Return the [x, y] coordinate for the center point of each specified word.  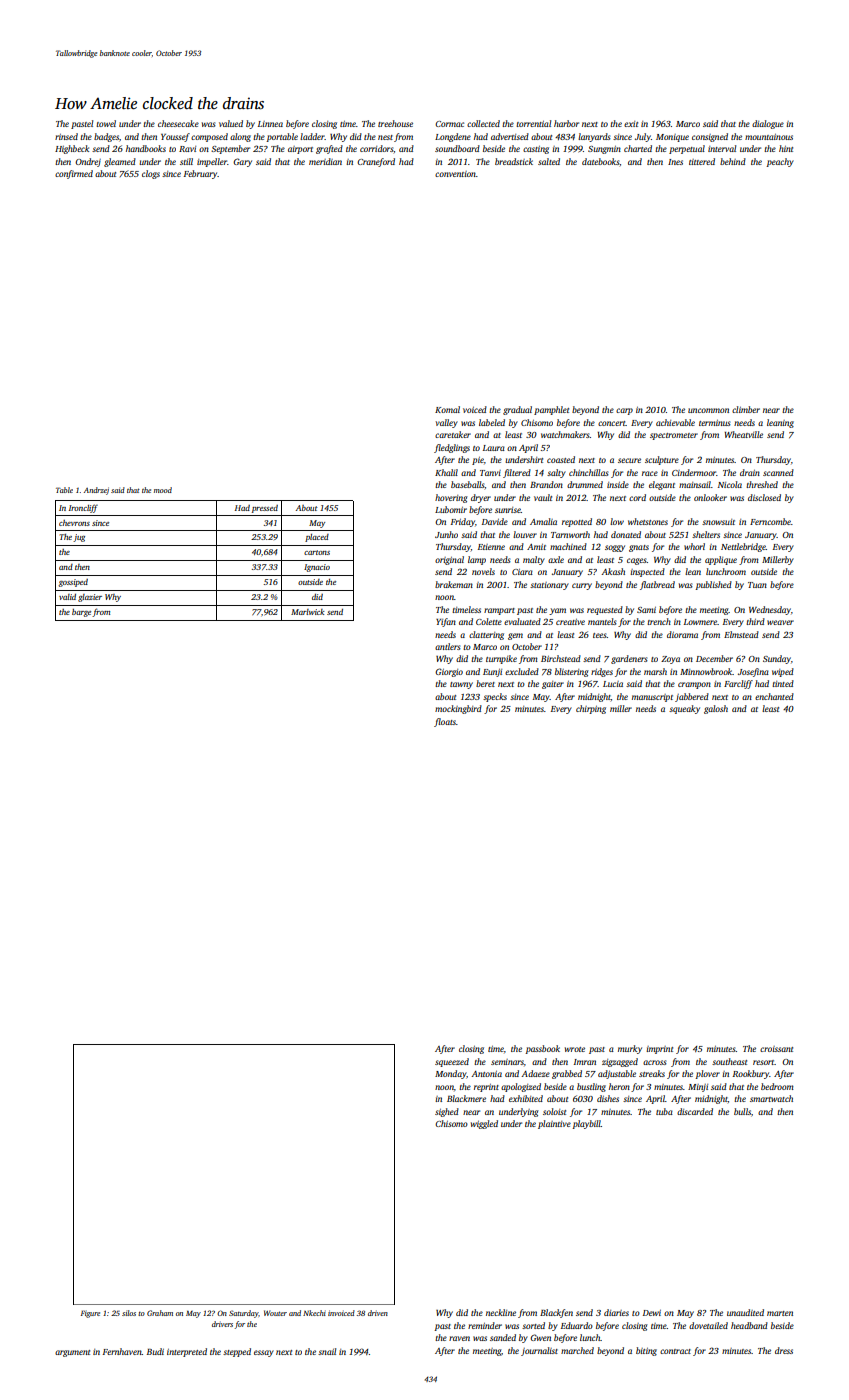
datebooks [600, 161]
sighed [447, 1112]
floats [445, 722]
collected [483, 123]
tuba [664, 1111]
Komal [447, 409]
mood [163, 490]
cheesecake [178, 123]
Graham [160, 1313]
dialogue [768, 124]
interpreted [187, 1352]
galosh [716, 709]
